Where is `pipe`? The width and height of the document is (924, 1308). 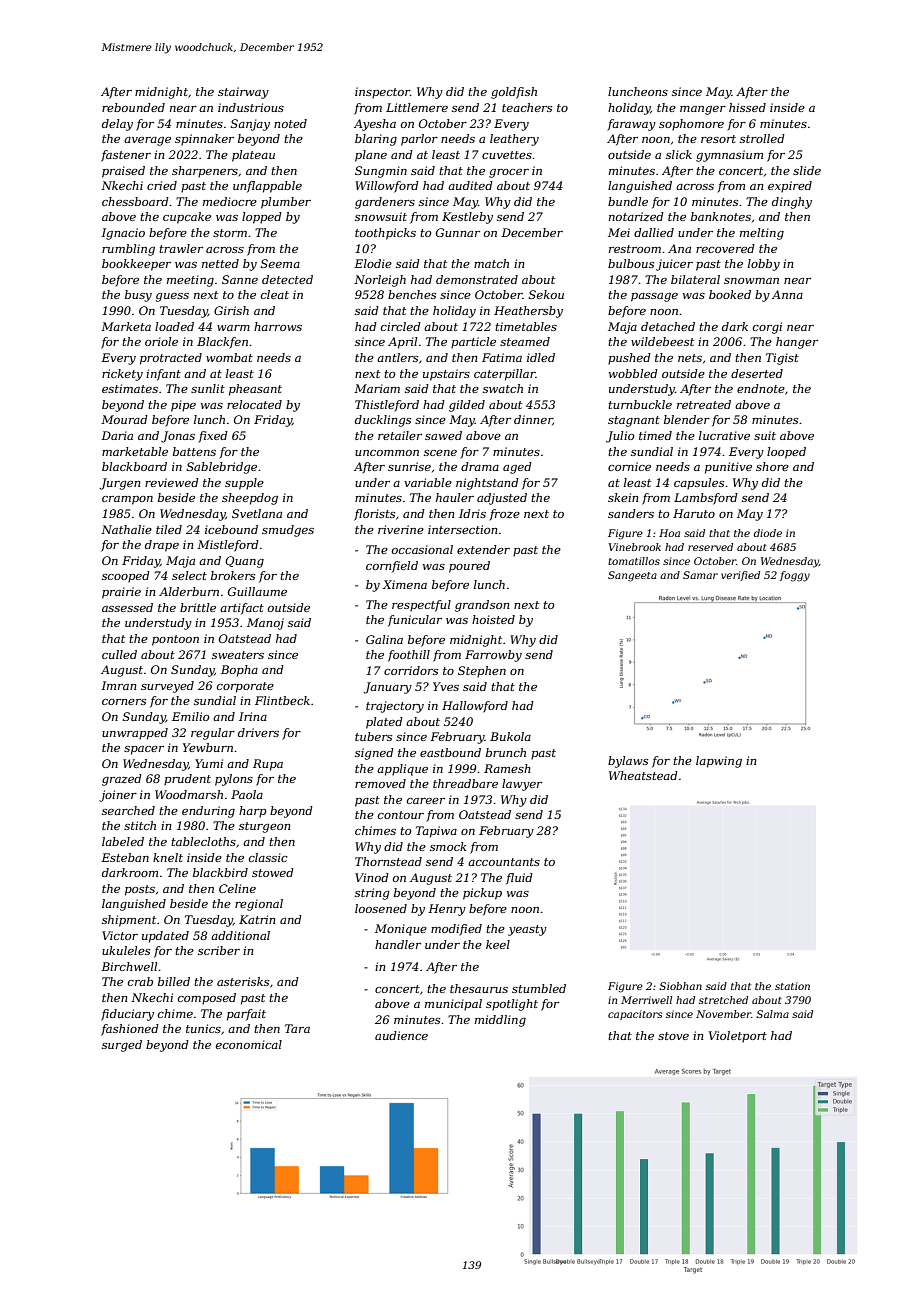
pipe is located at coordinates (183, 406).
